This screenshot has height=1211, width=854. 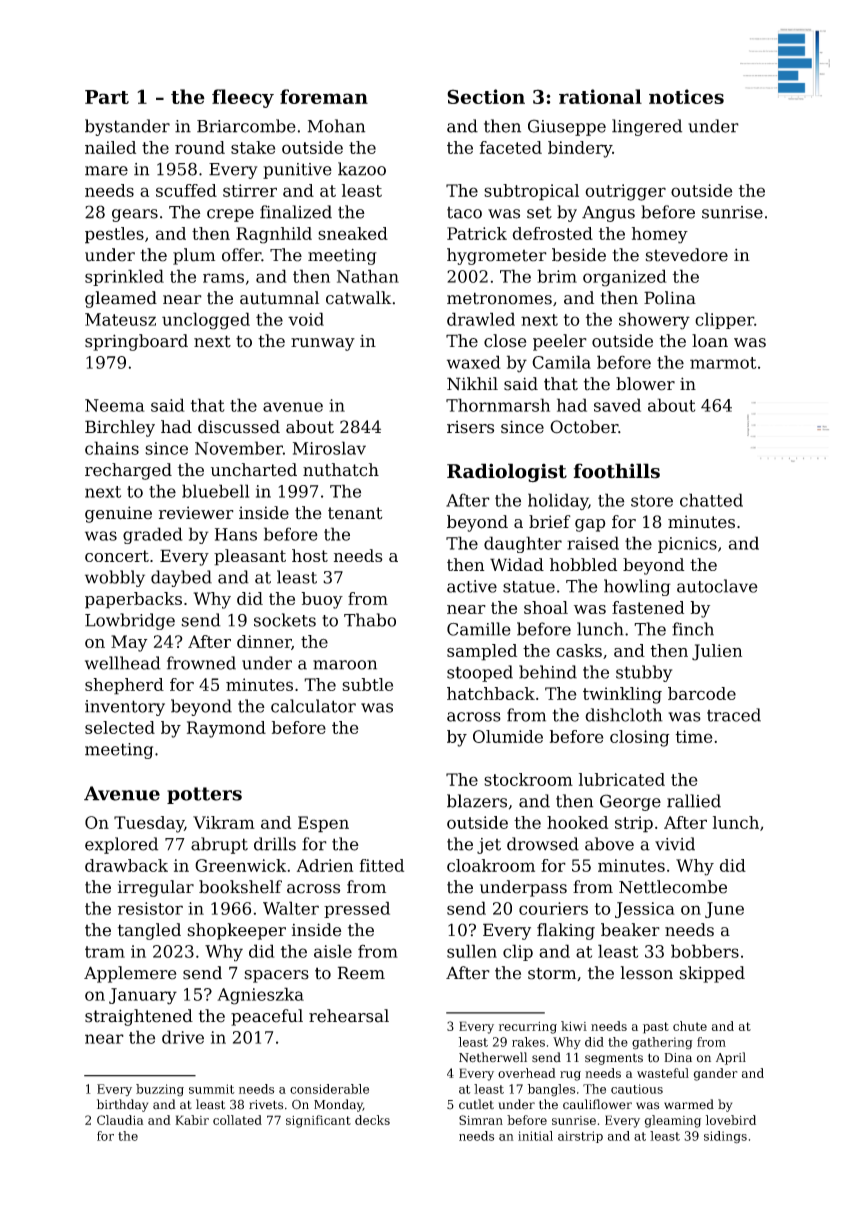 What do you see at coordinates (717, 586) in the screenshot?
I see `autoclave` at bounding box center [717, 586].
